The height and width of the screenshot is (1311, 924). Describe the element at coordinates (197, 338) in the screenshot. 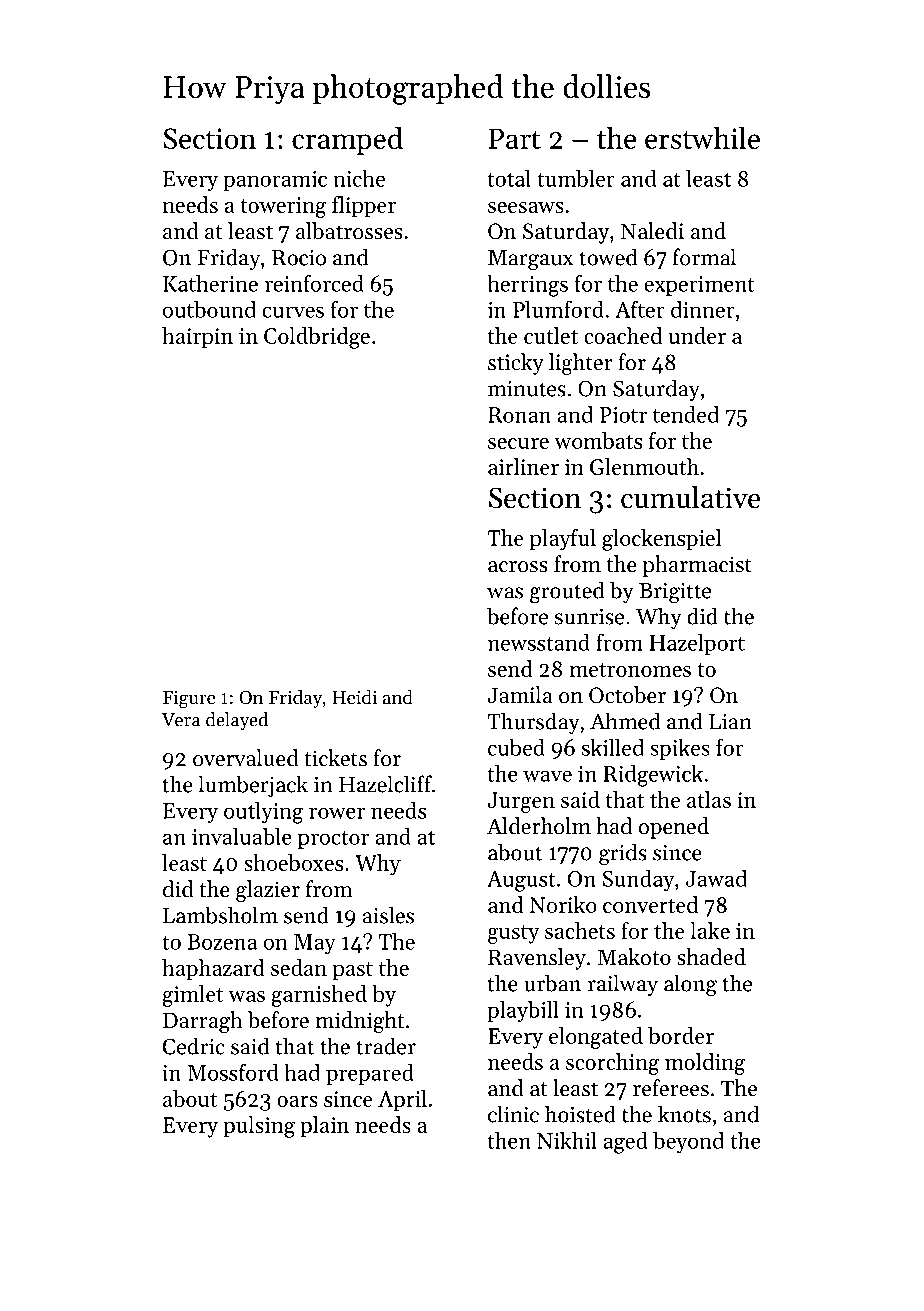

I see `hairpin` at that location.
